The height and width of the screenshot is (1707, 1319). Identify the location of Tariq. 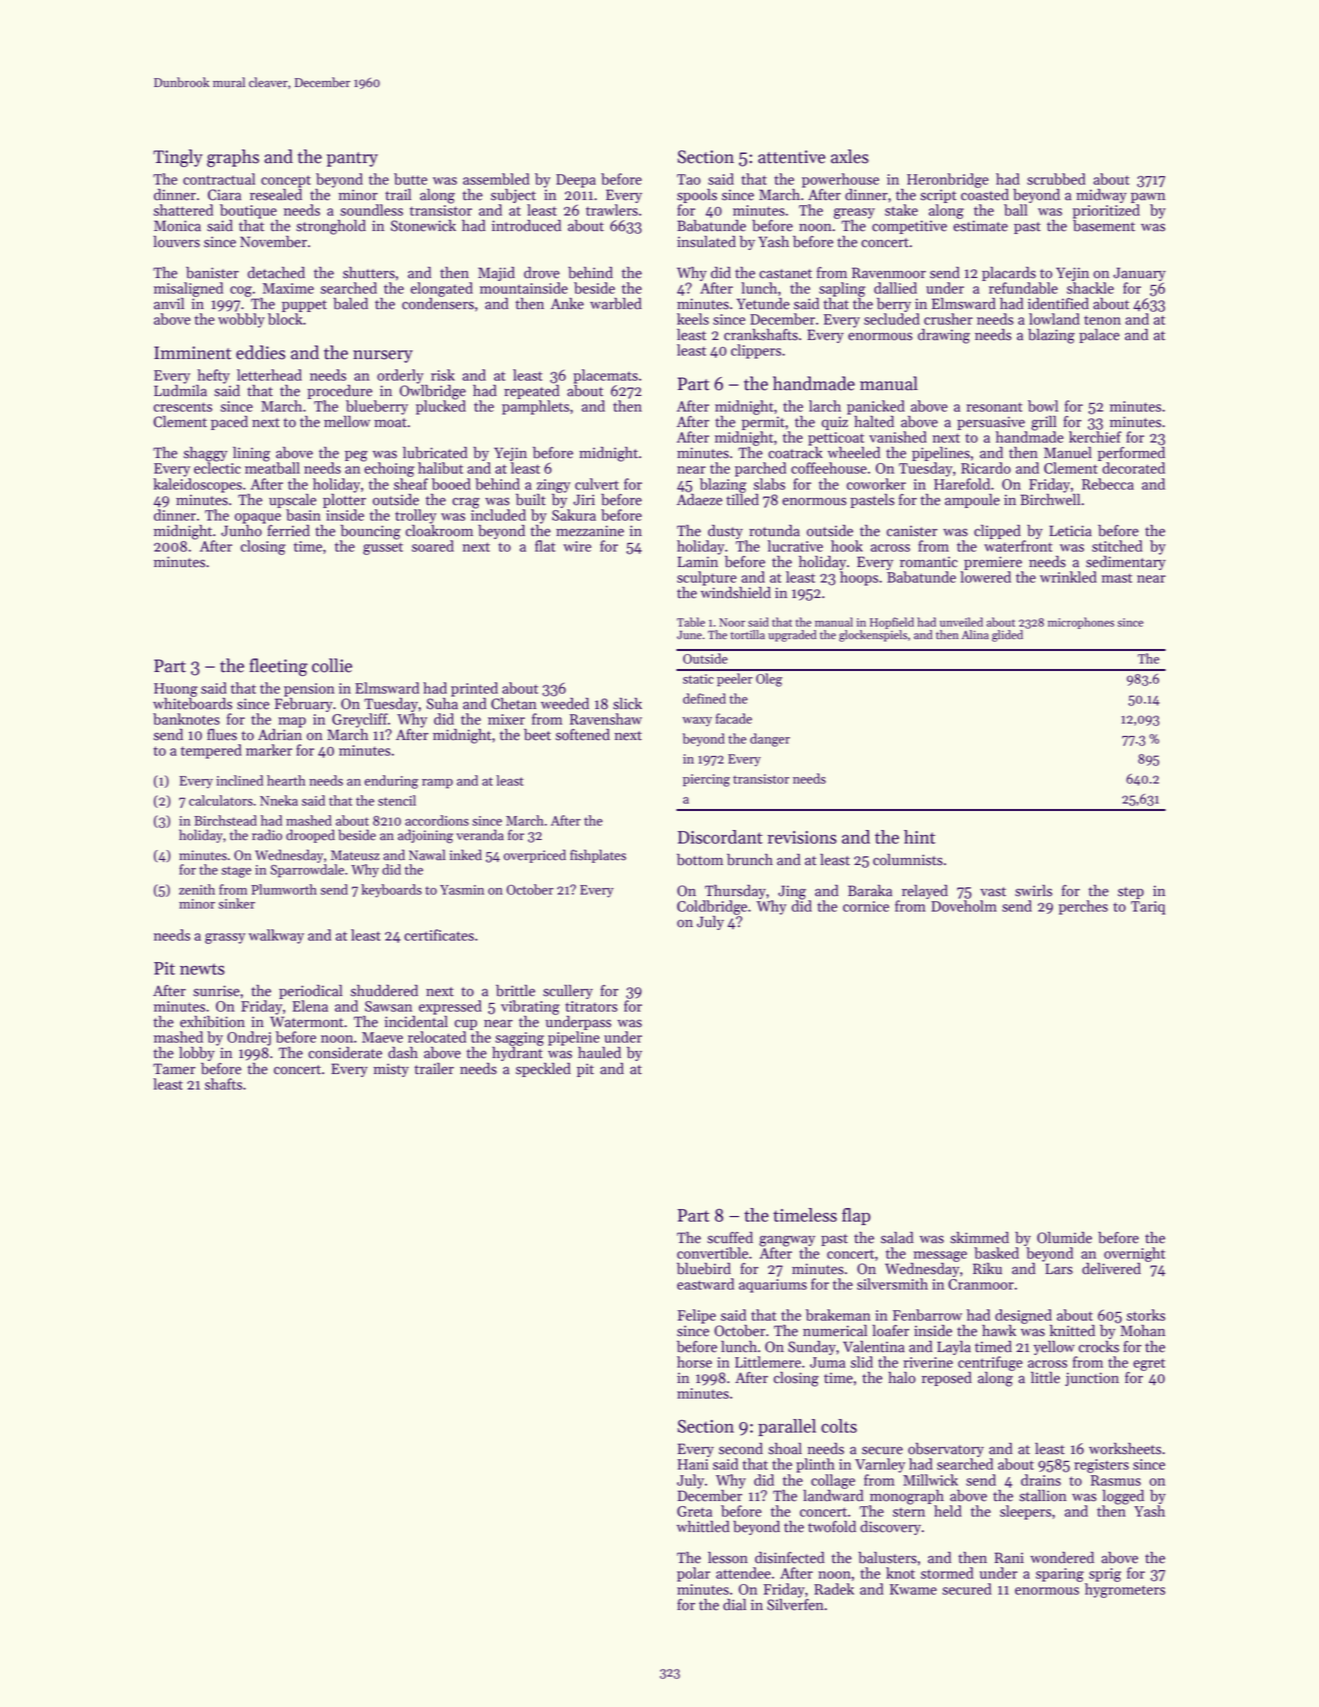
(1148, 908).
